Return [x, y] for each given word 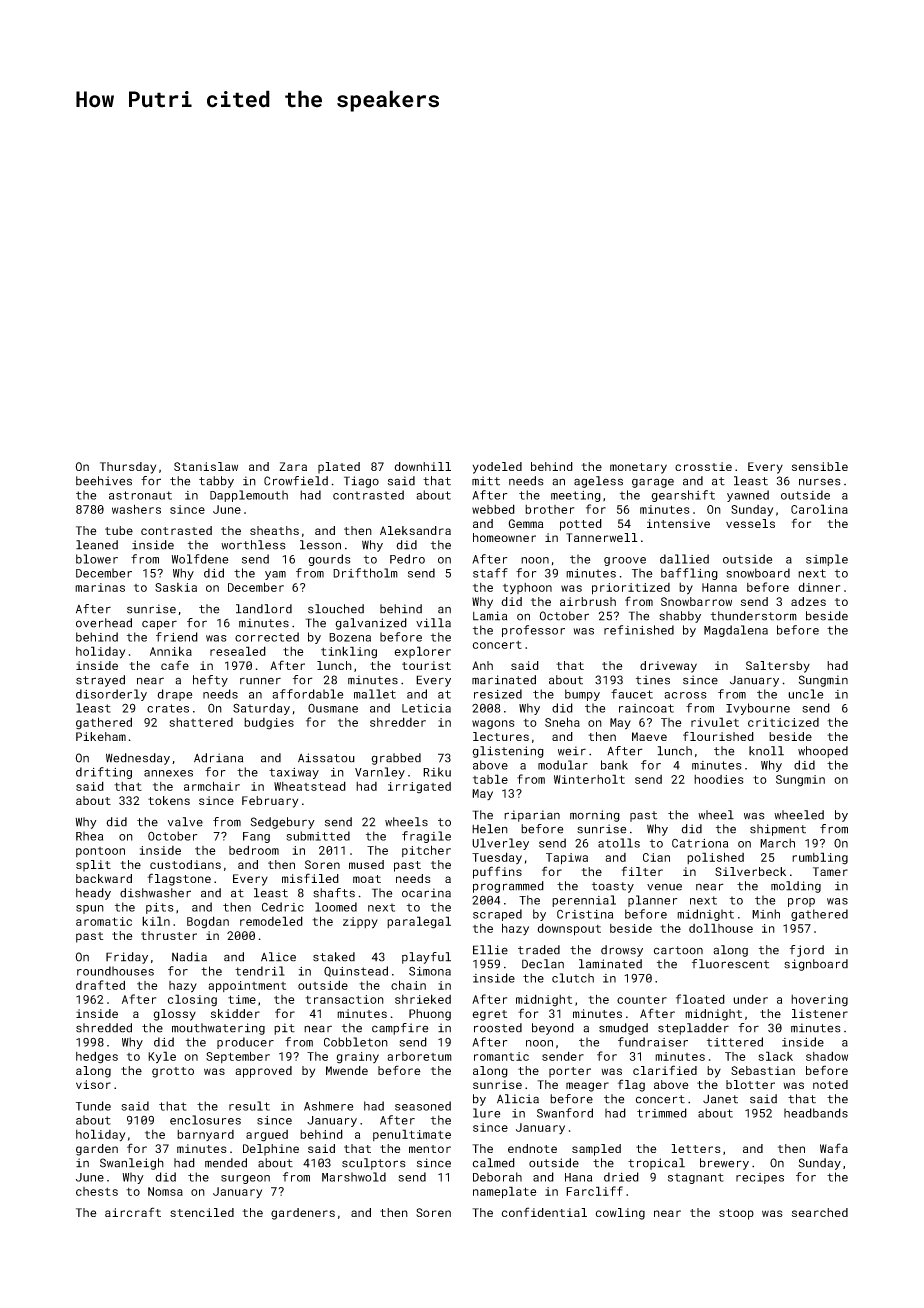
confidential [544, 1212]
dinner [819, 587]
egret [489, 1015]
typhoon [527, 588]
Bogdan [208, 922]
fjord [807, 951]
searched [820, 1212]
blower [97, 559]
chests [97, 1191]
